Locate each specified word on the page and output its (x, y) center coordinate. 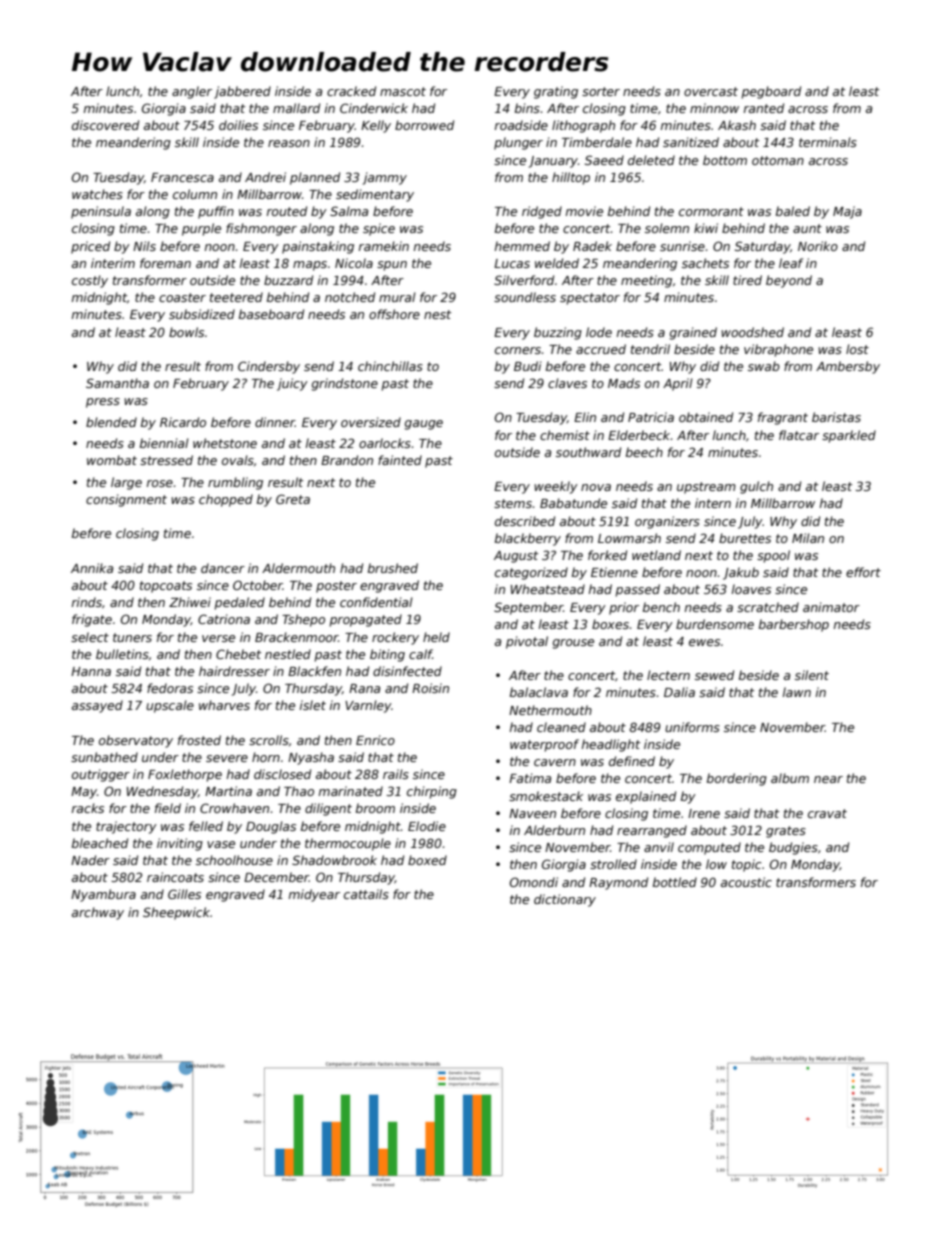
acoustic (746, 882)
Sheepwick (177, 913)
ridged (542, 212)
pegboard (771, 92)
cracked (351, 91)
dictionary (565, 900)
